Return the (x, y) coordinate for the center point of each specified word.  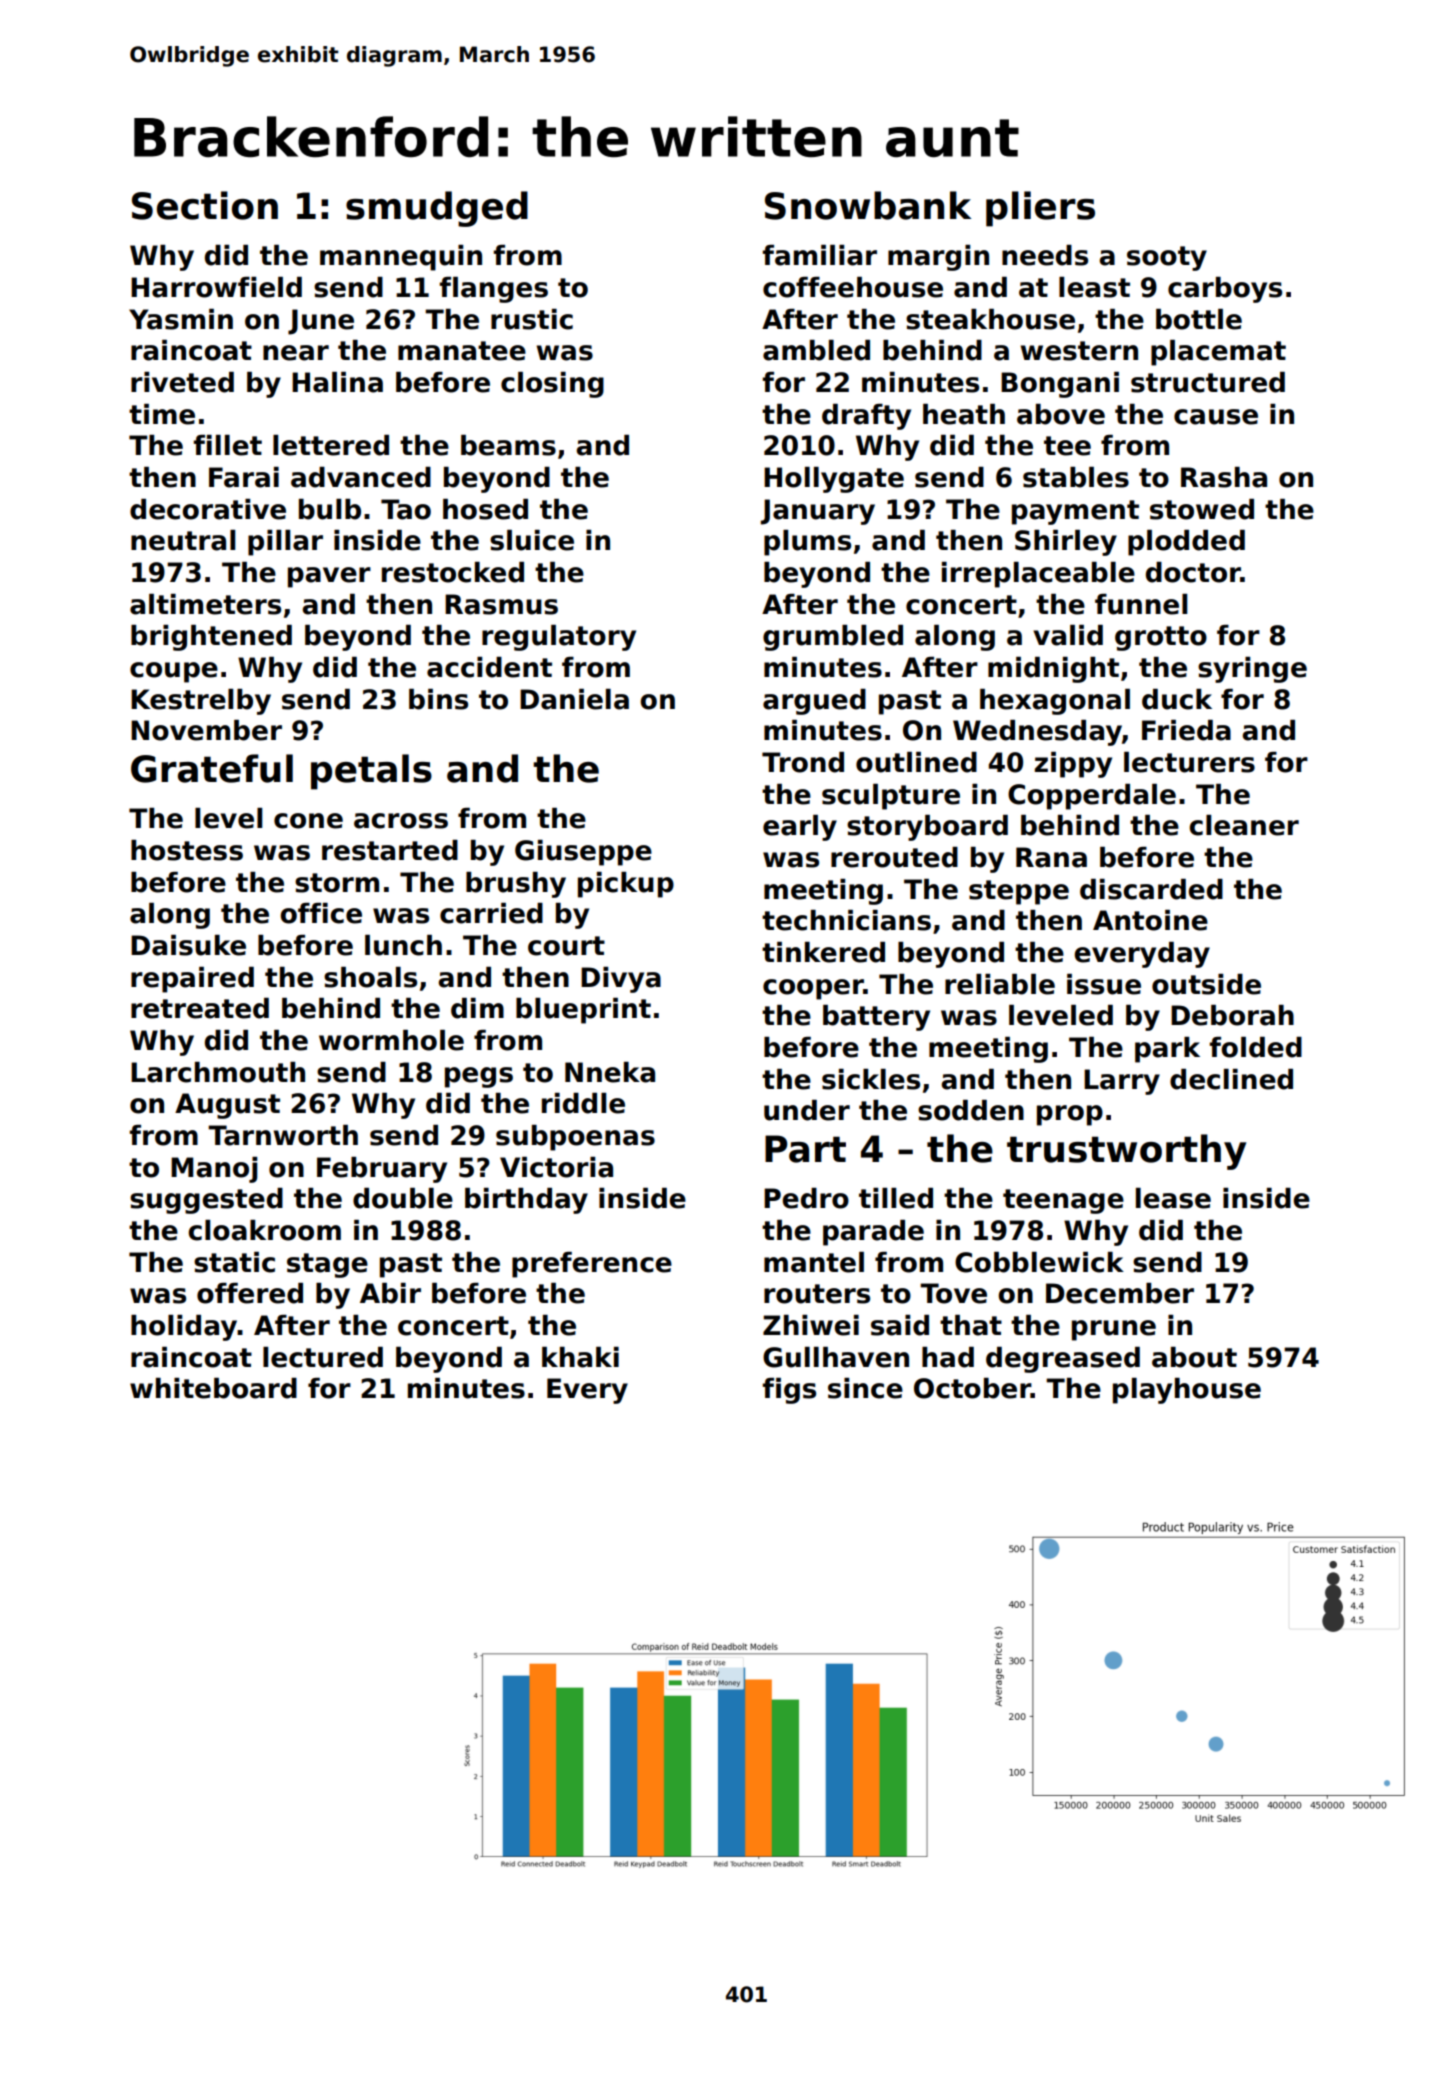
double (403, 1198)
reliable (1000, 984)
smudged (437, 209)
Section (205, 205)
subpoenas (575, 1138)
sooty (1167, 258)
